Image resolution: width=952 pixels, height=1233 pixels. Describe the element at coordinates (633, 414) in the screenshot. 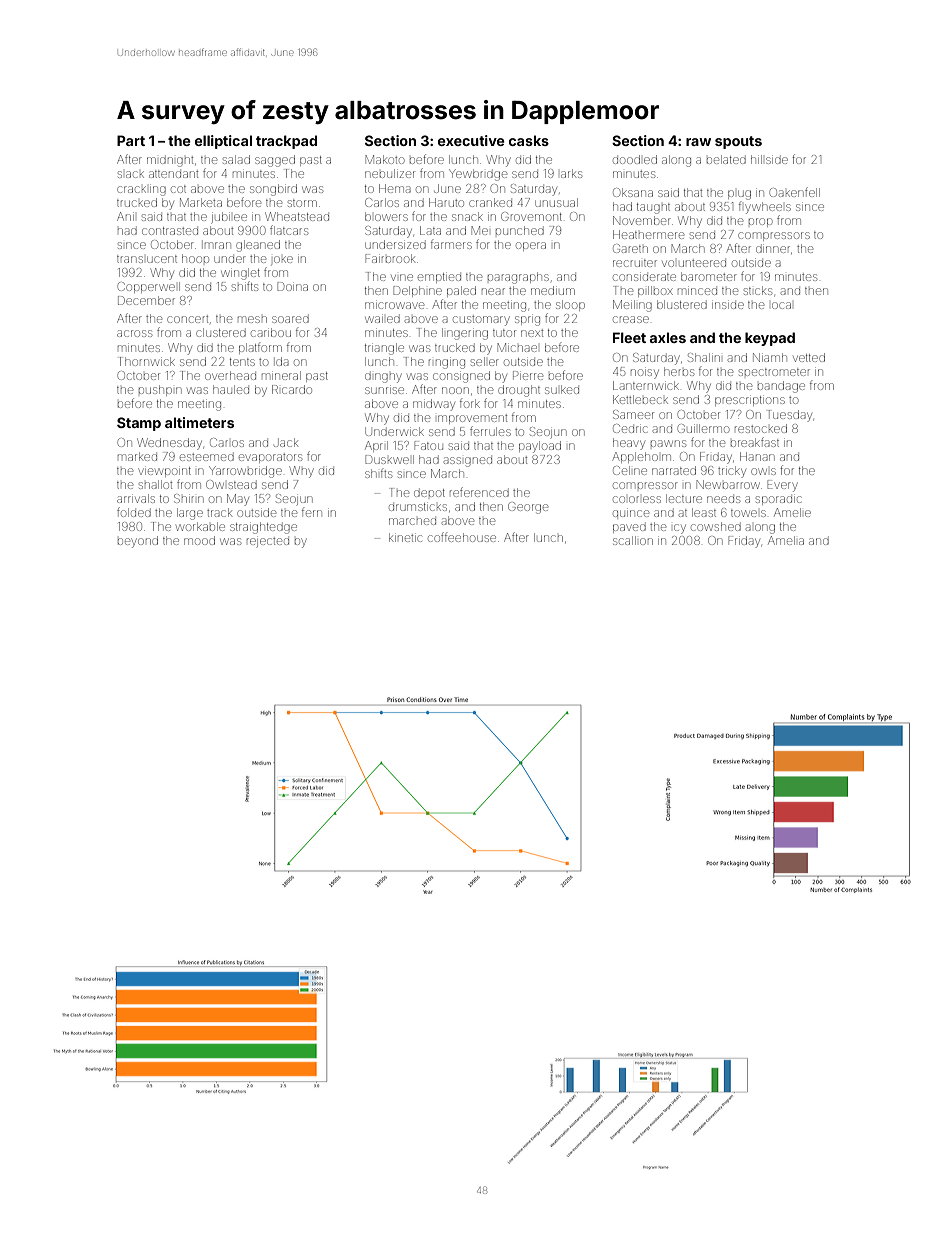

I see `Sameer` at that location.
